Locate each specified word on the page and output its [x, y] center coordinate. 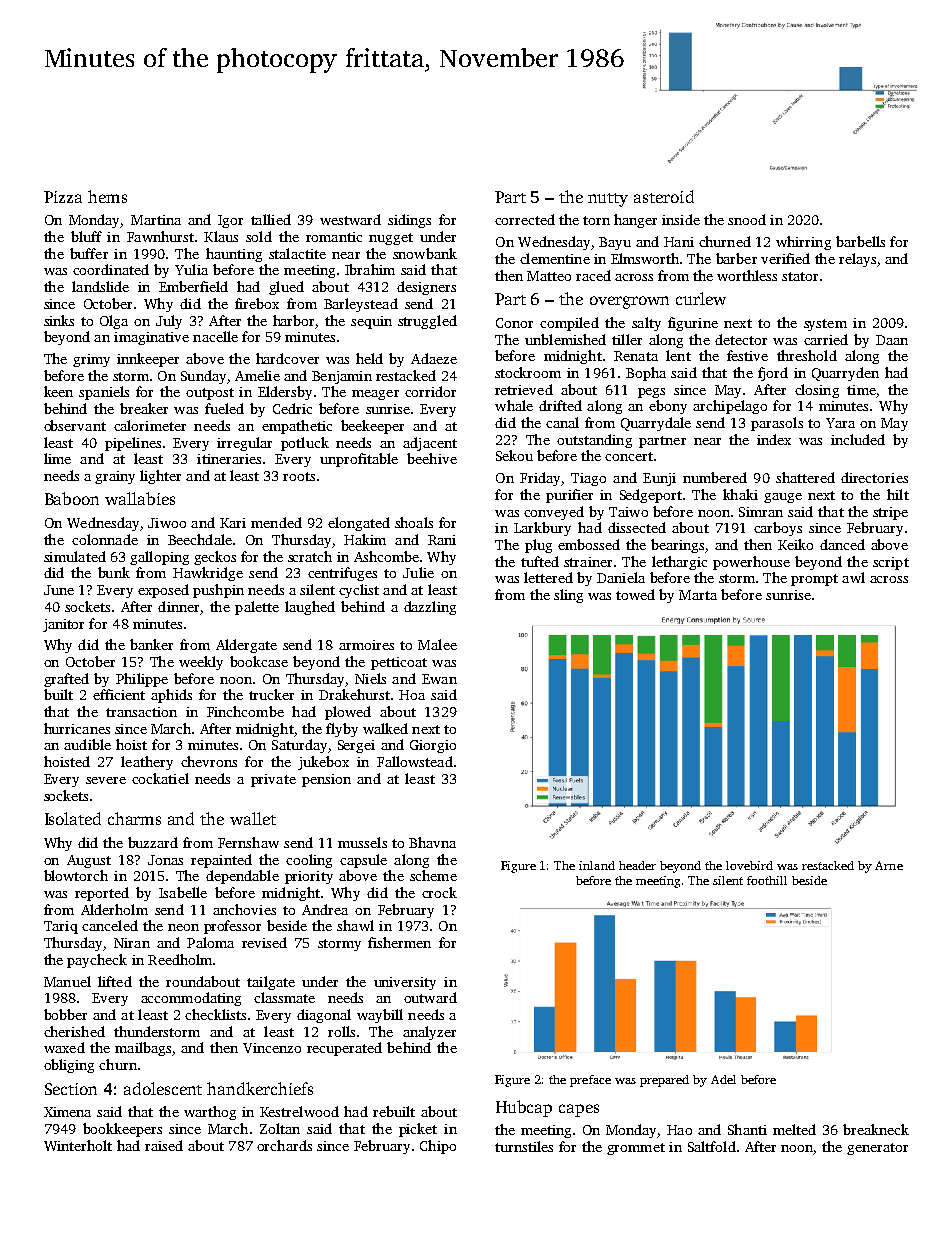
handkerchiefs [260, 1088]
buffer [89, 253]
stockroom [528, 372]
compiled [569, 324]
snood [747, 219]
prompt [814, 580]
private [273, 780]
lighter [160, 477]
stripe [890, 513]
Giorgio [433, 746]
